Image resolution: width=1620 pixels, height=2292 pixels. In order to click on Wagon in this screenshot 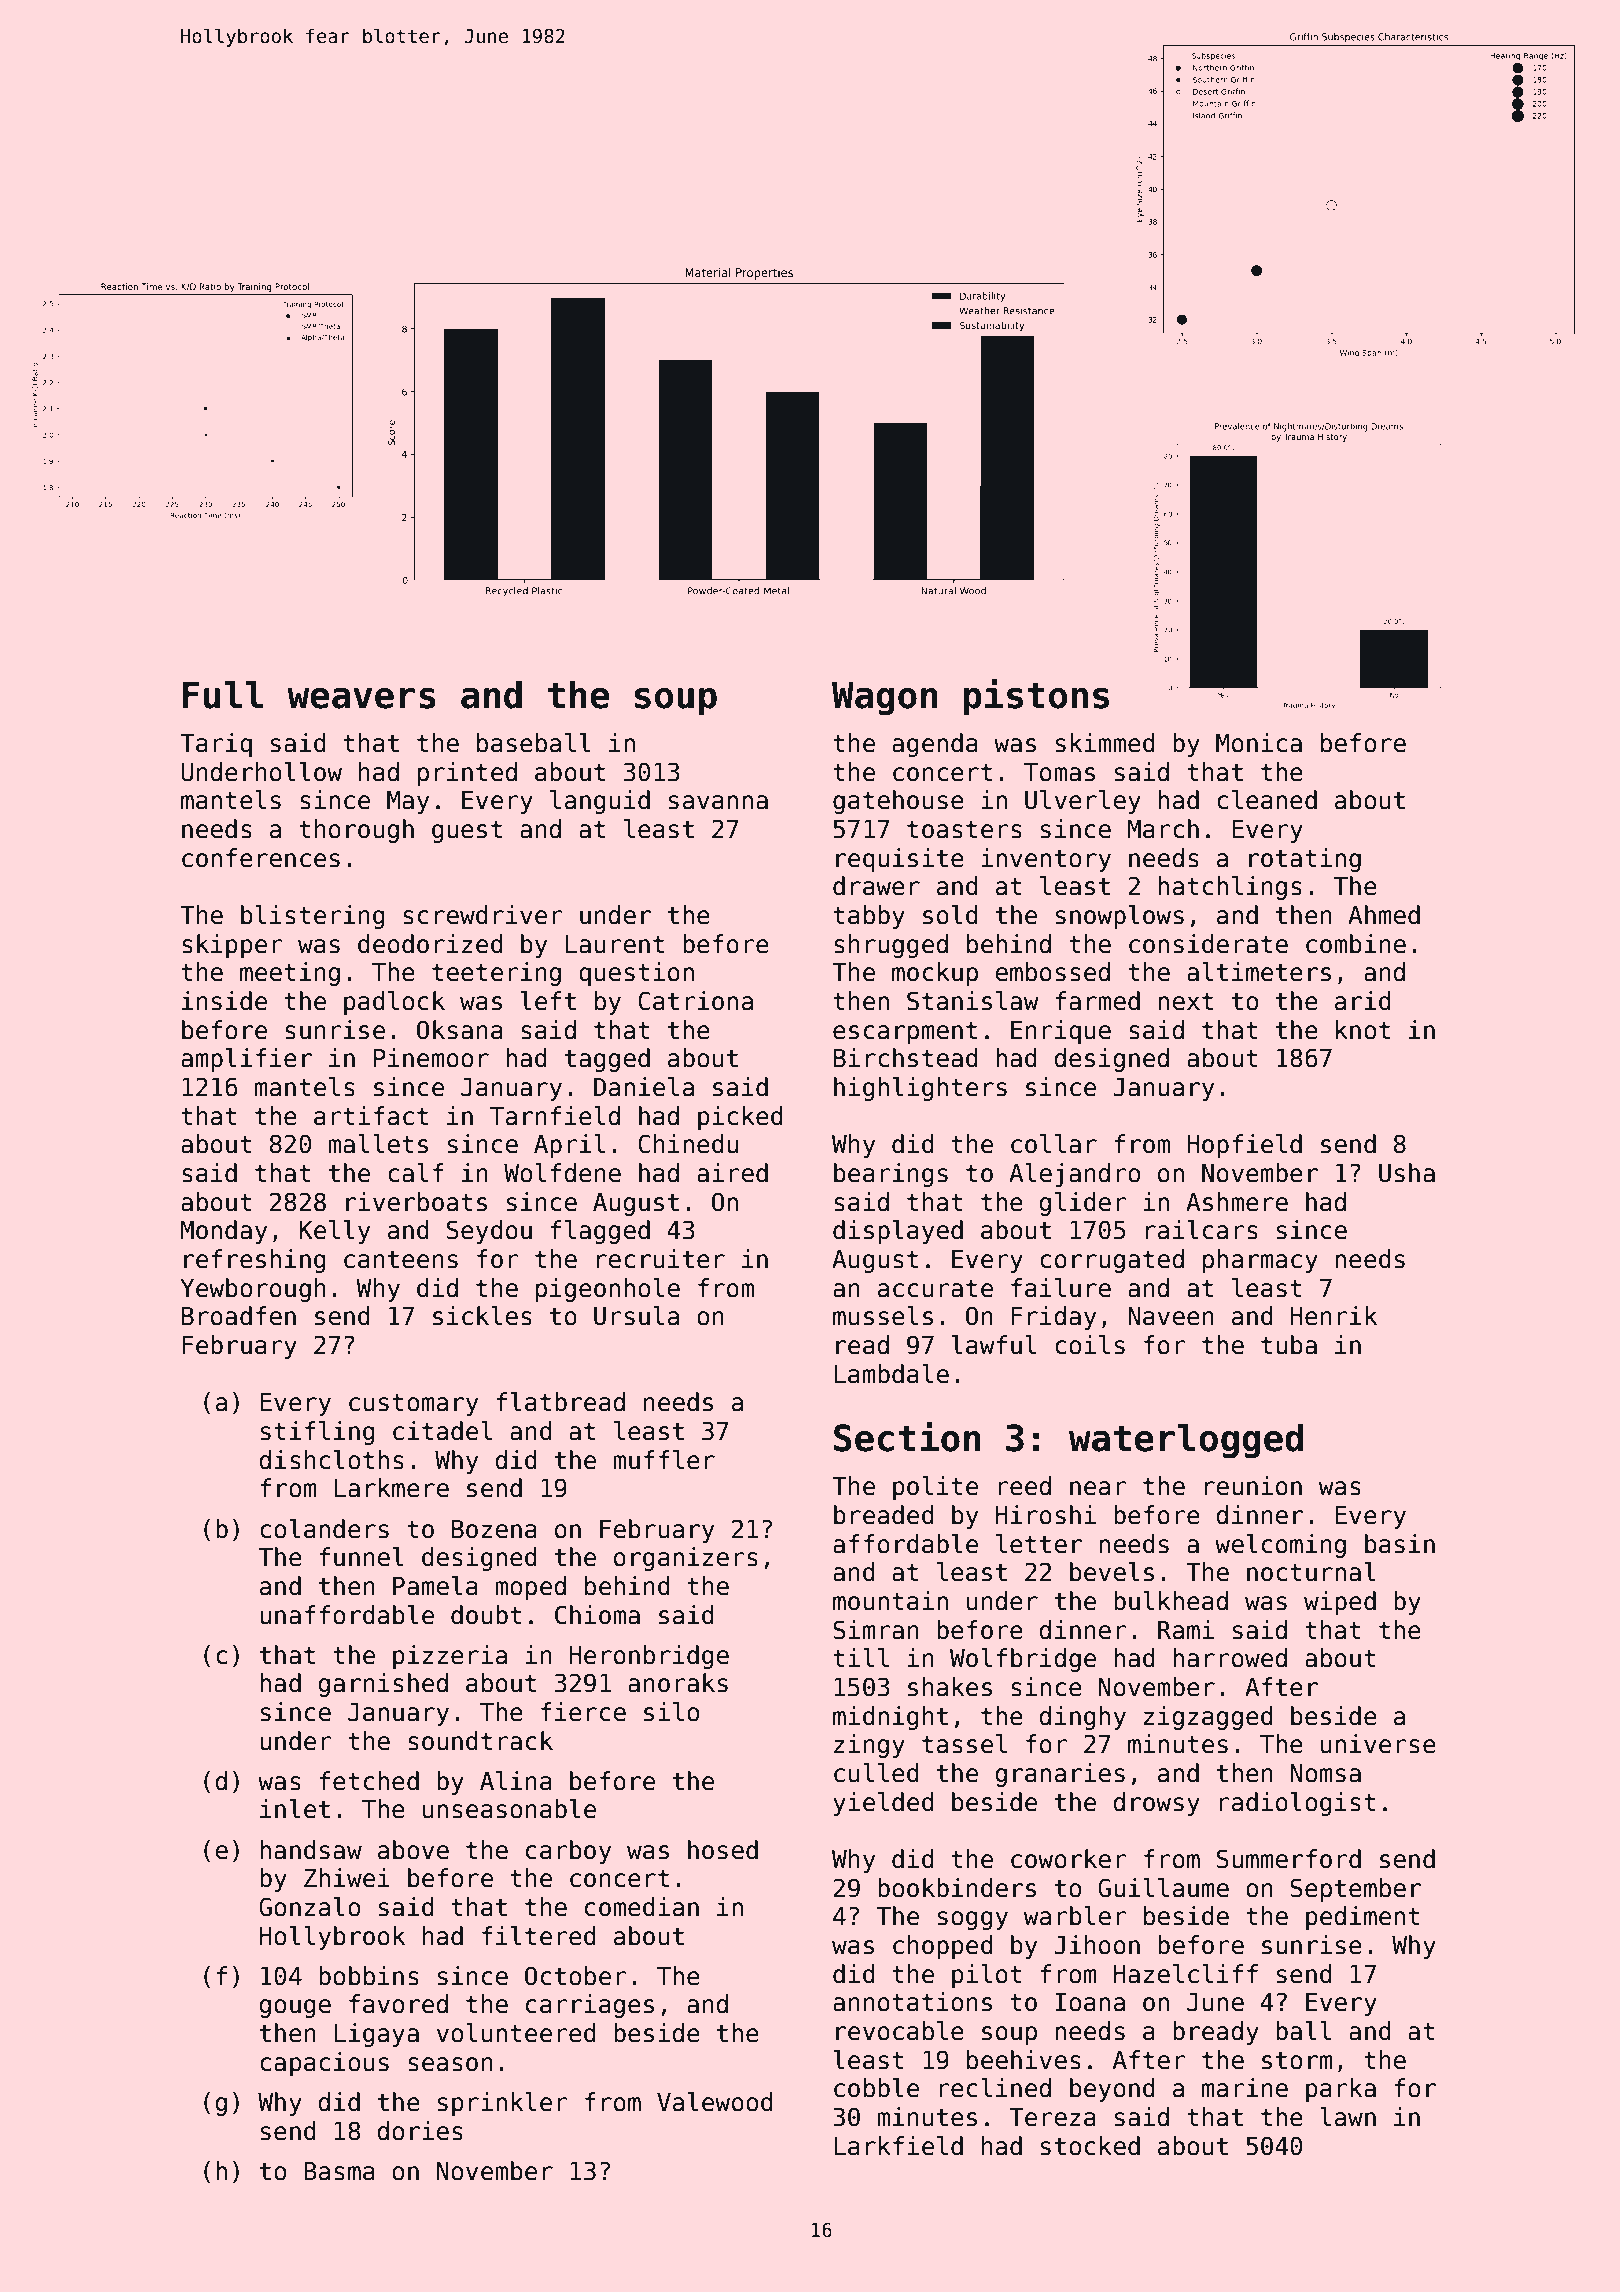, I will do `click(884, 698)`.
